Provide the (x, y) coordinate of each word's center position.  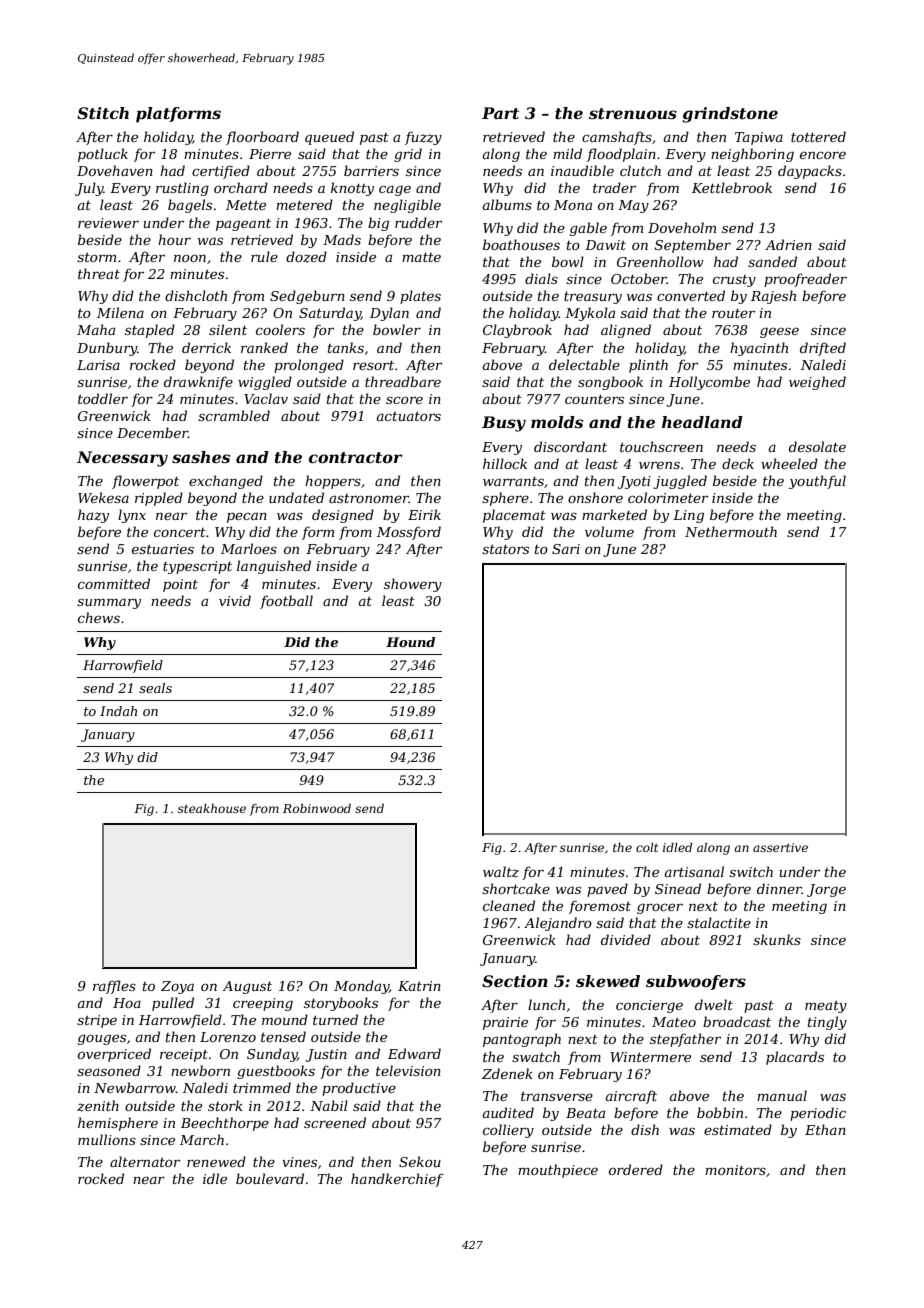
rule (264, 256)
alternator (145, 1161)
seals (155, 688)
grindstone (730, 115)
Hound (410, 642)
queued (329, 138)
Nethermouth (731, 531)
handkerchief (397, 1180)
